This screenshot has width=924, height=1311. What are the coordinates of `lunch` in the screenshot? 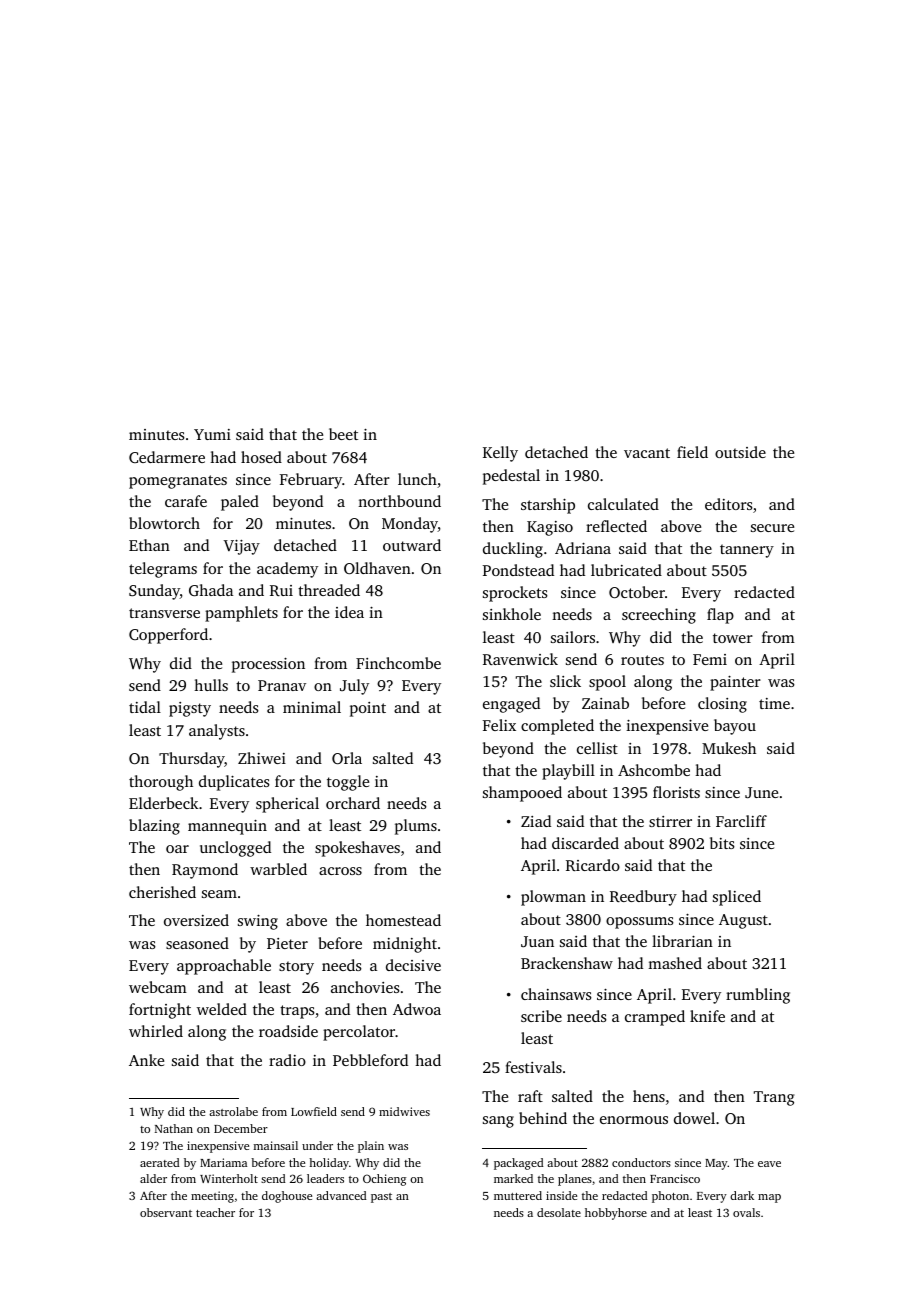 It's located at (417, 479).
